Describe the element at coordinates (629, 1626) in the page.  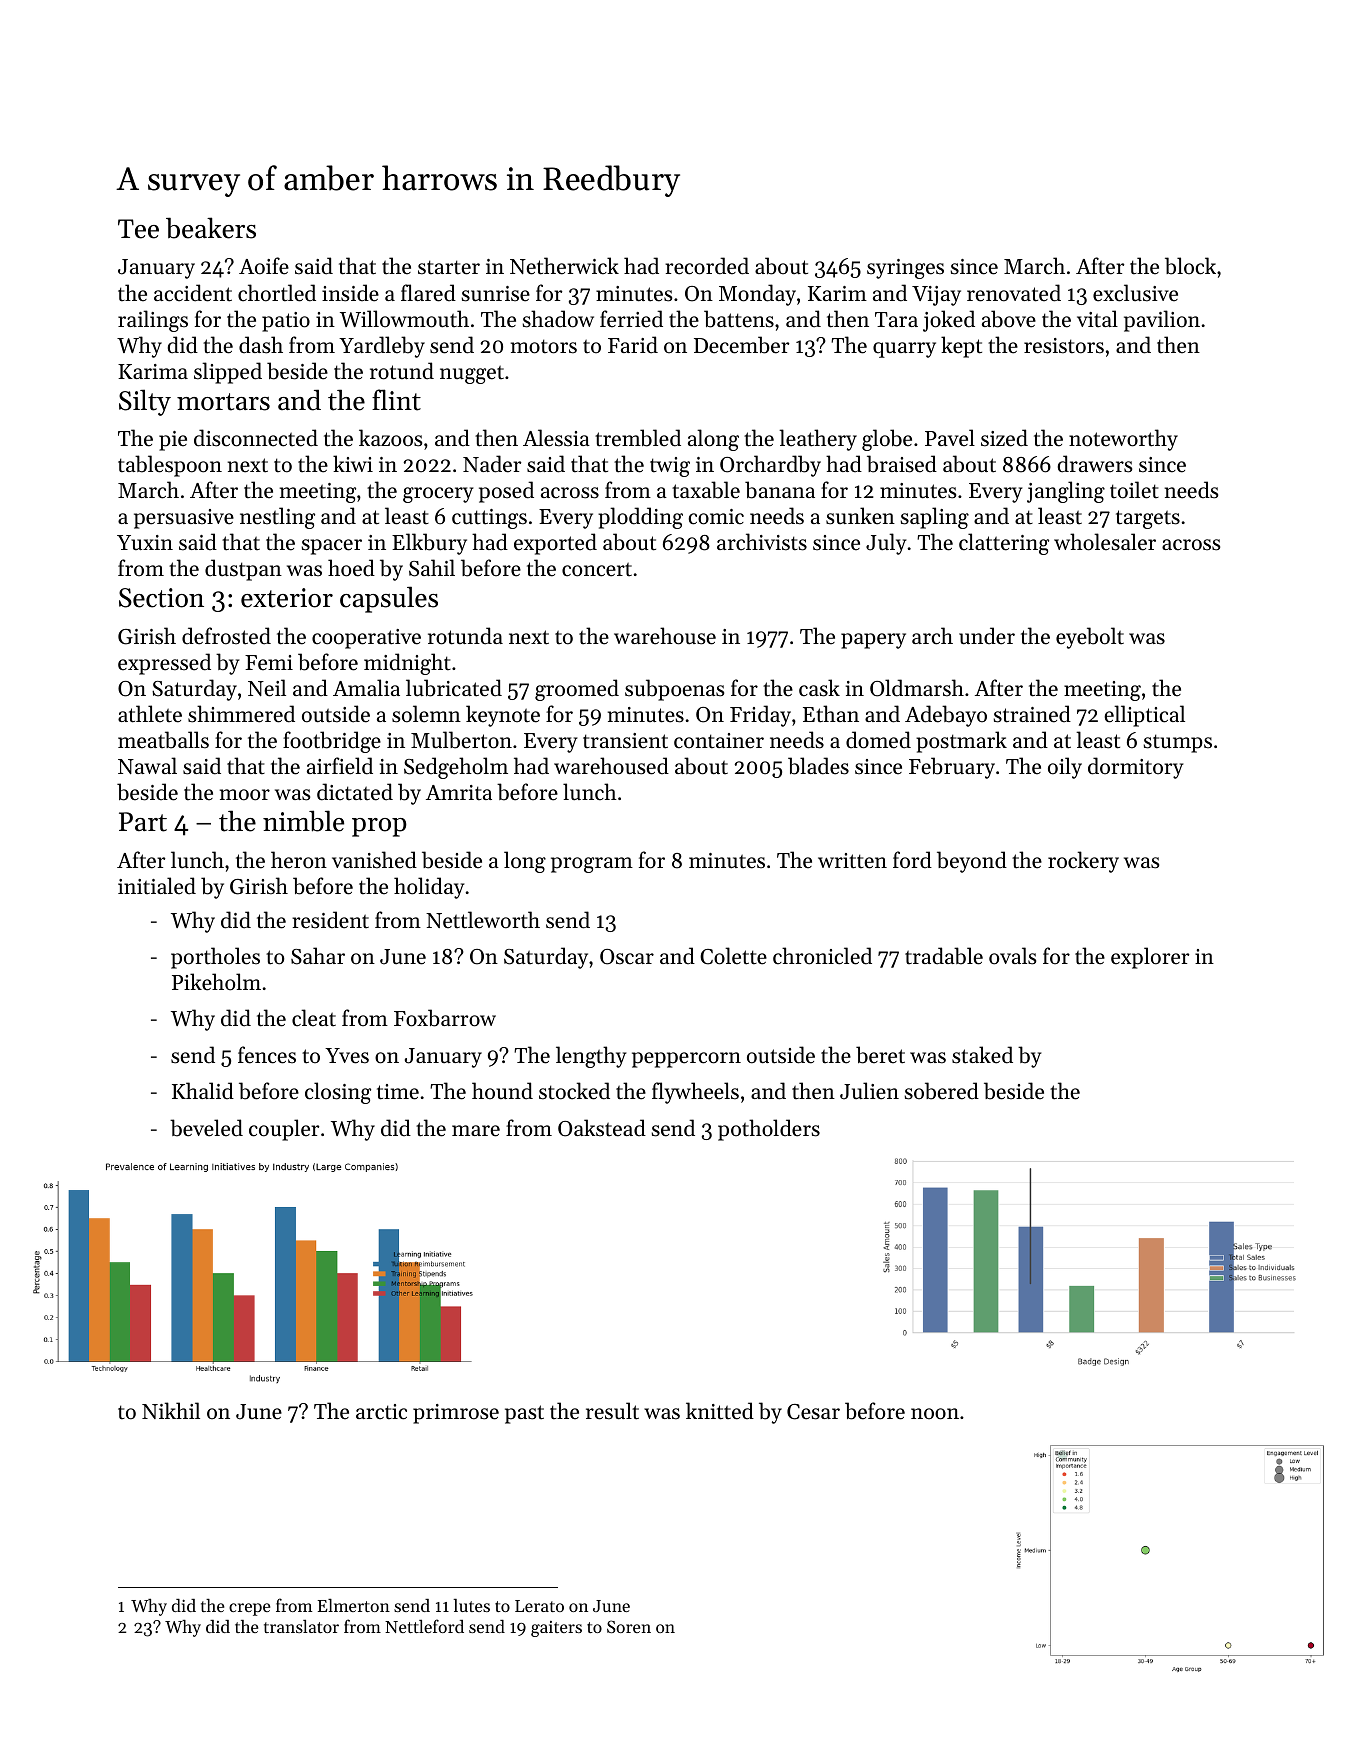
I see `Soren` at that location.
